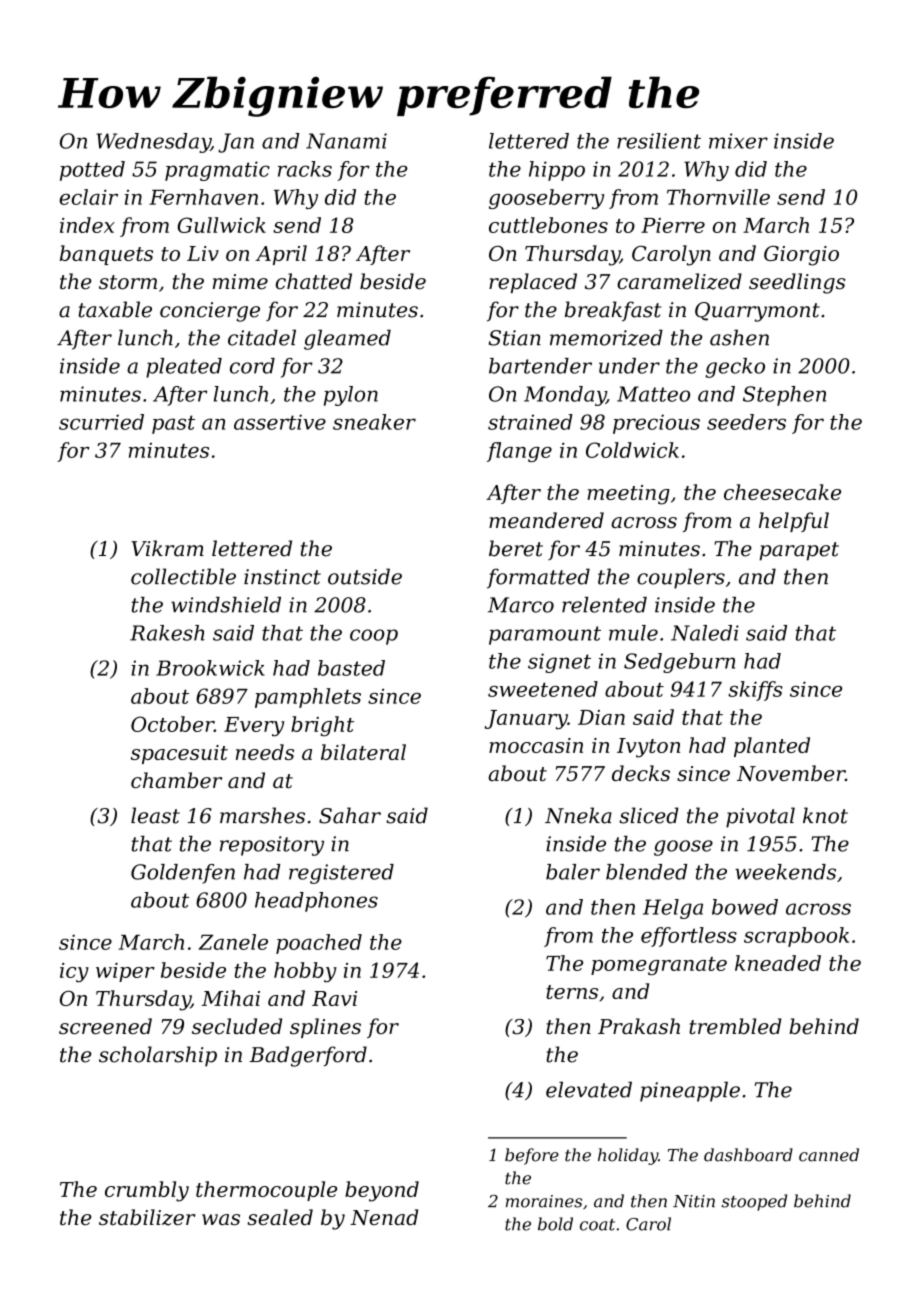  What do you see at coordinates (153, 143) in the page?
I see `Wednesday` at bounding box center [153, 143].
